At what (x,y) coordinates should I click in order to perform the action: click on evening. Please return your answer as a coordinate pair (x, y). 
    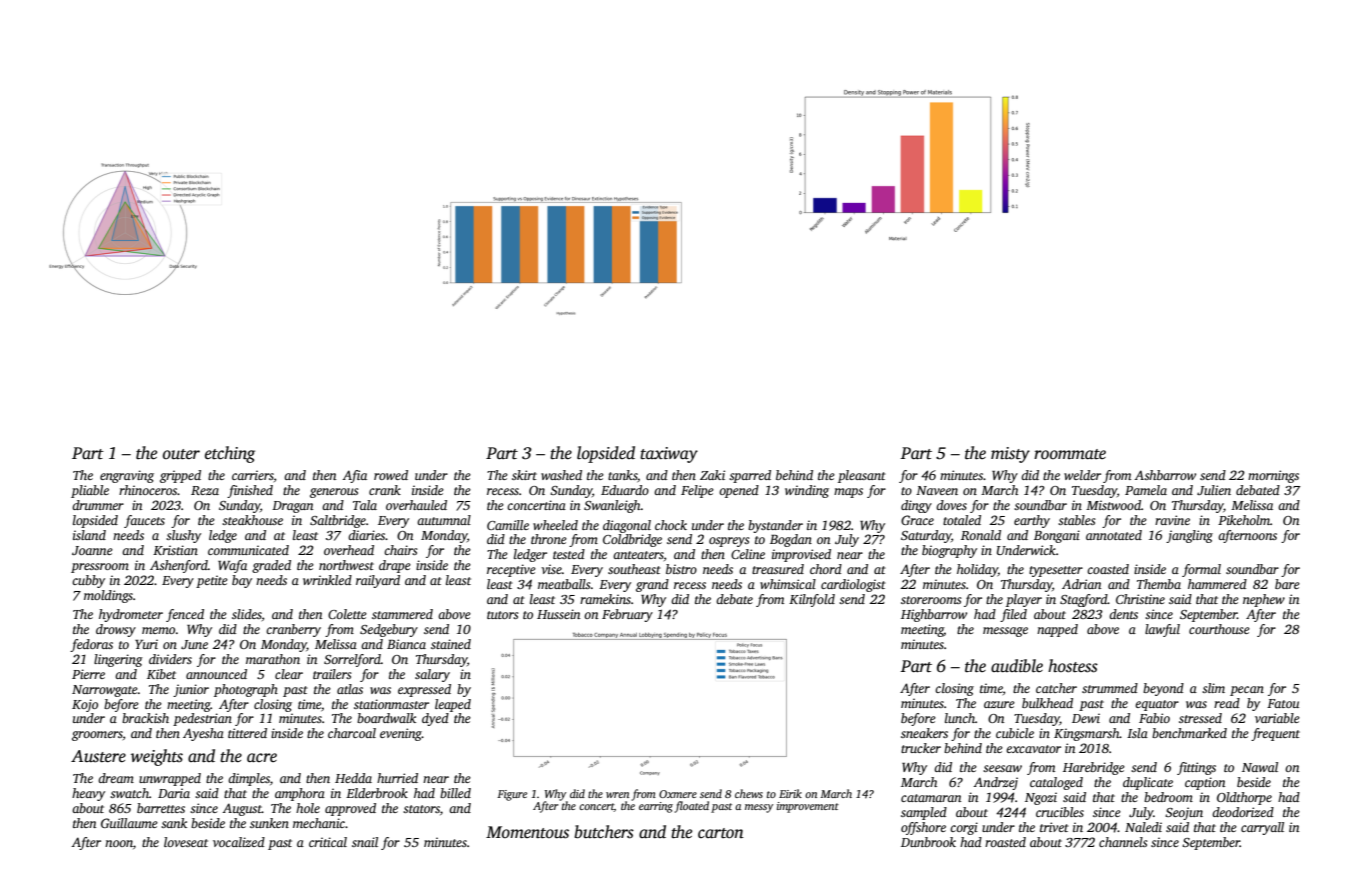
    Looking at the image, I should click on (401, 734).
